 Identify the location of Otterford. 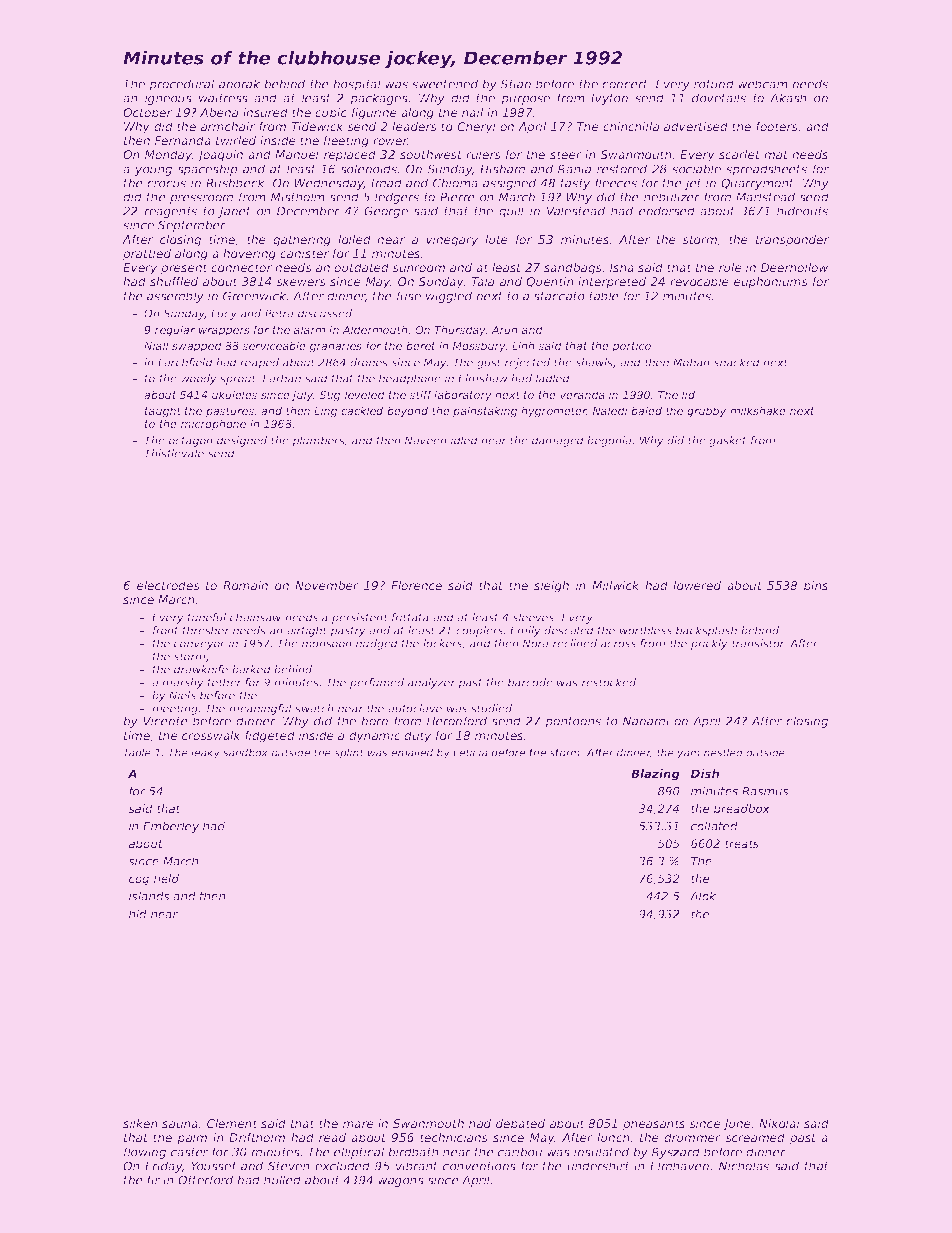
(205, 1180).
